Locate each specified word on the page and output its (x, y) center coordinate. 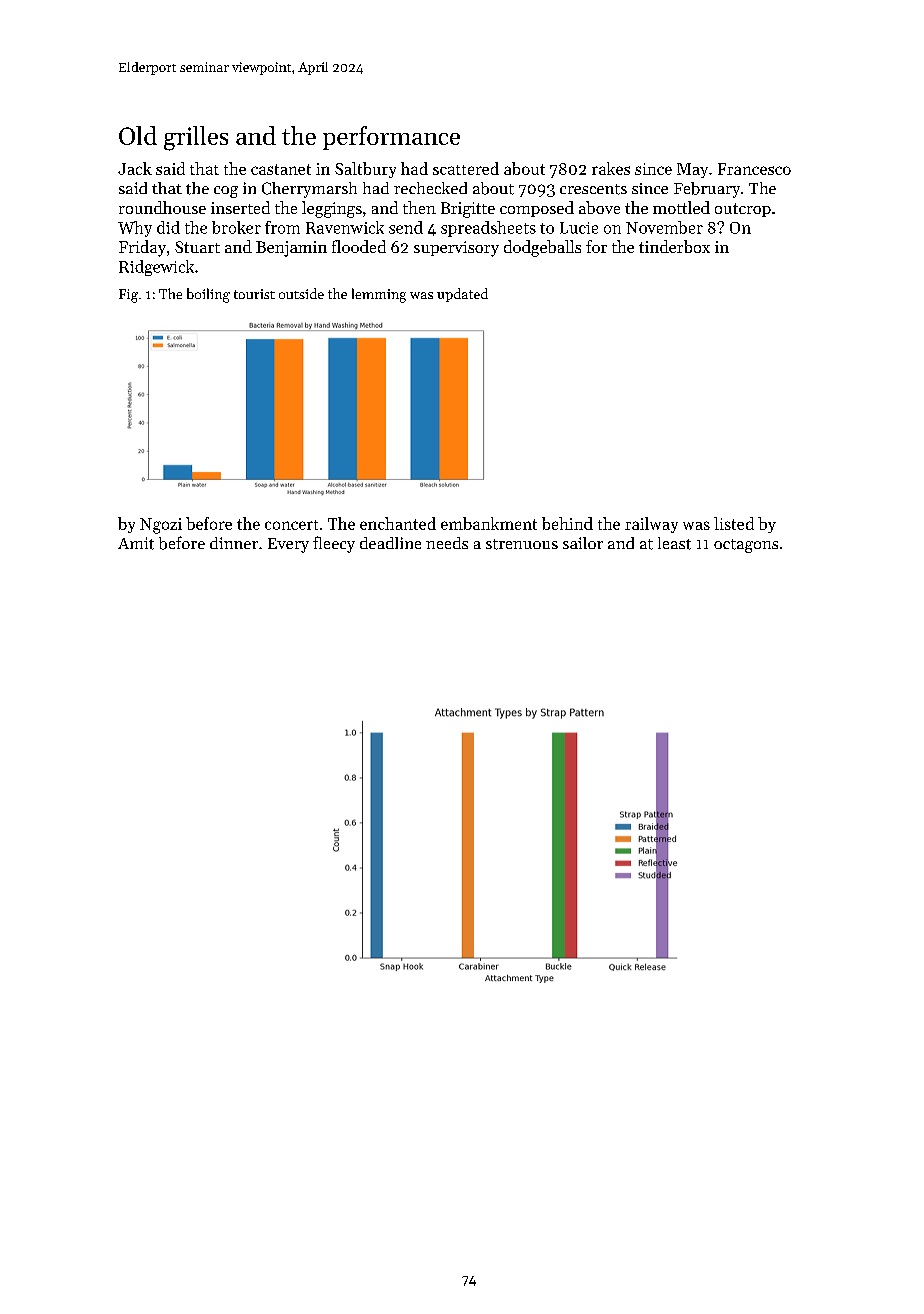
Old (138, 135)
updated (462, 295)
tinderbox (674, 246)
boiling (208, 295)
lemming (379, 295)
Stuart (197, 247)
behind (567, 523)
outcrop (743, 210)
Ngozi (161, 526)
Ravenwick (345, 227)
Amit (136, 543)
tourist (254, 294)
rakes (611, 168)
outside (301, 293)
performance (391, 138)
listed (734, 523)
